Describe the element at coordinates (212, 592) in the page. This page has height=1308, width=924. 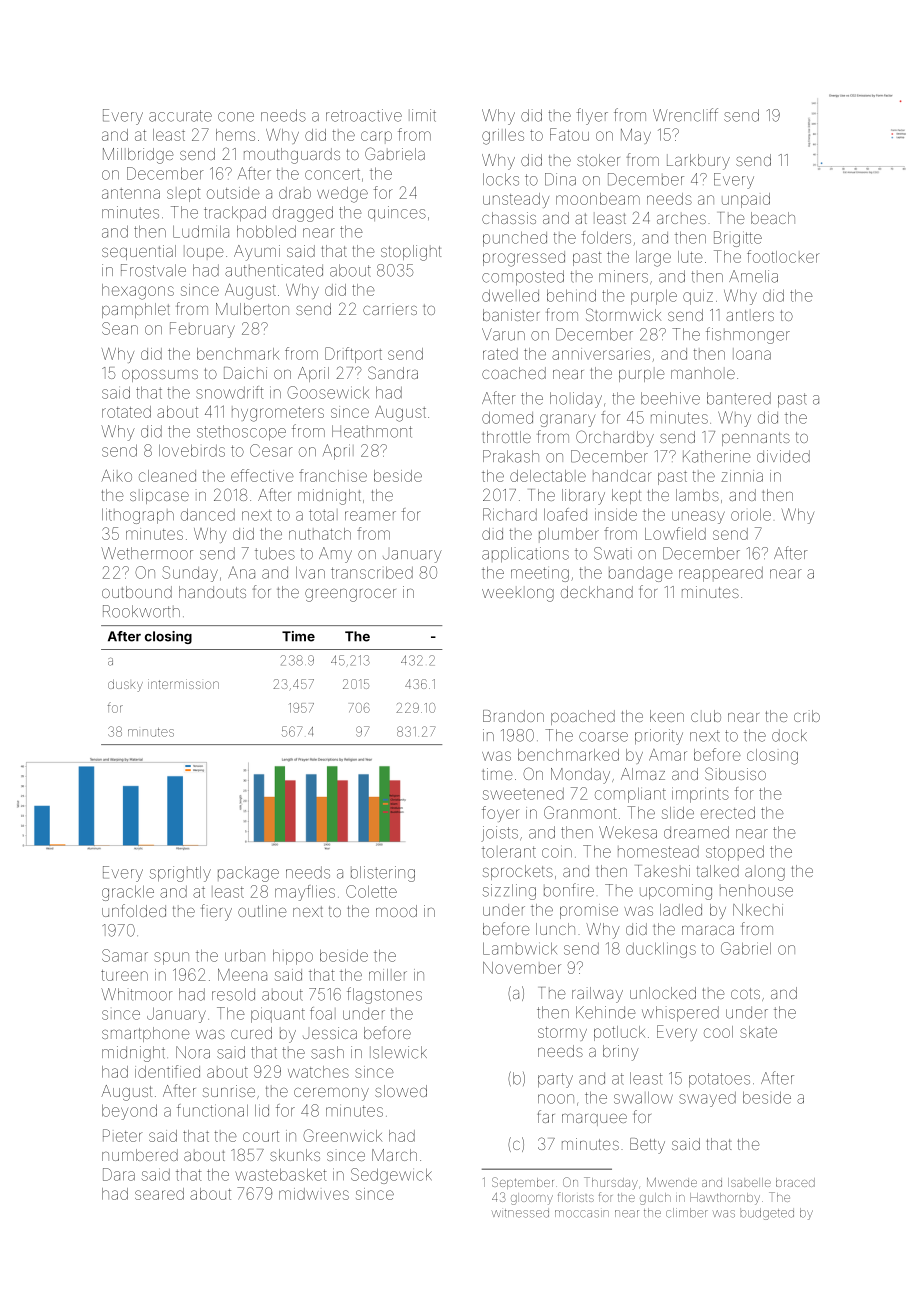
I see `handouts` at that location.
